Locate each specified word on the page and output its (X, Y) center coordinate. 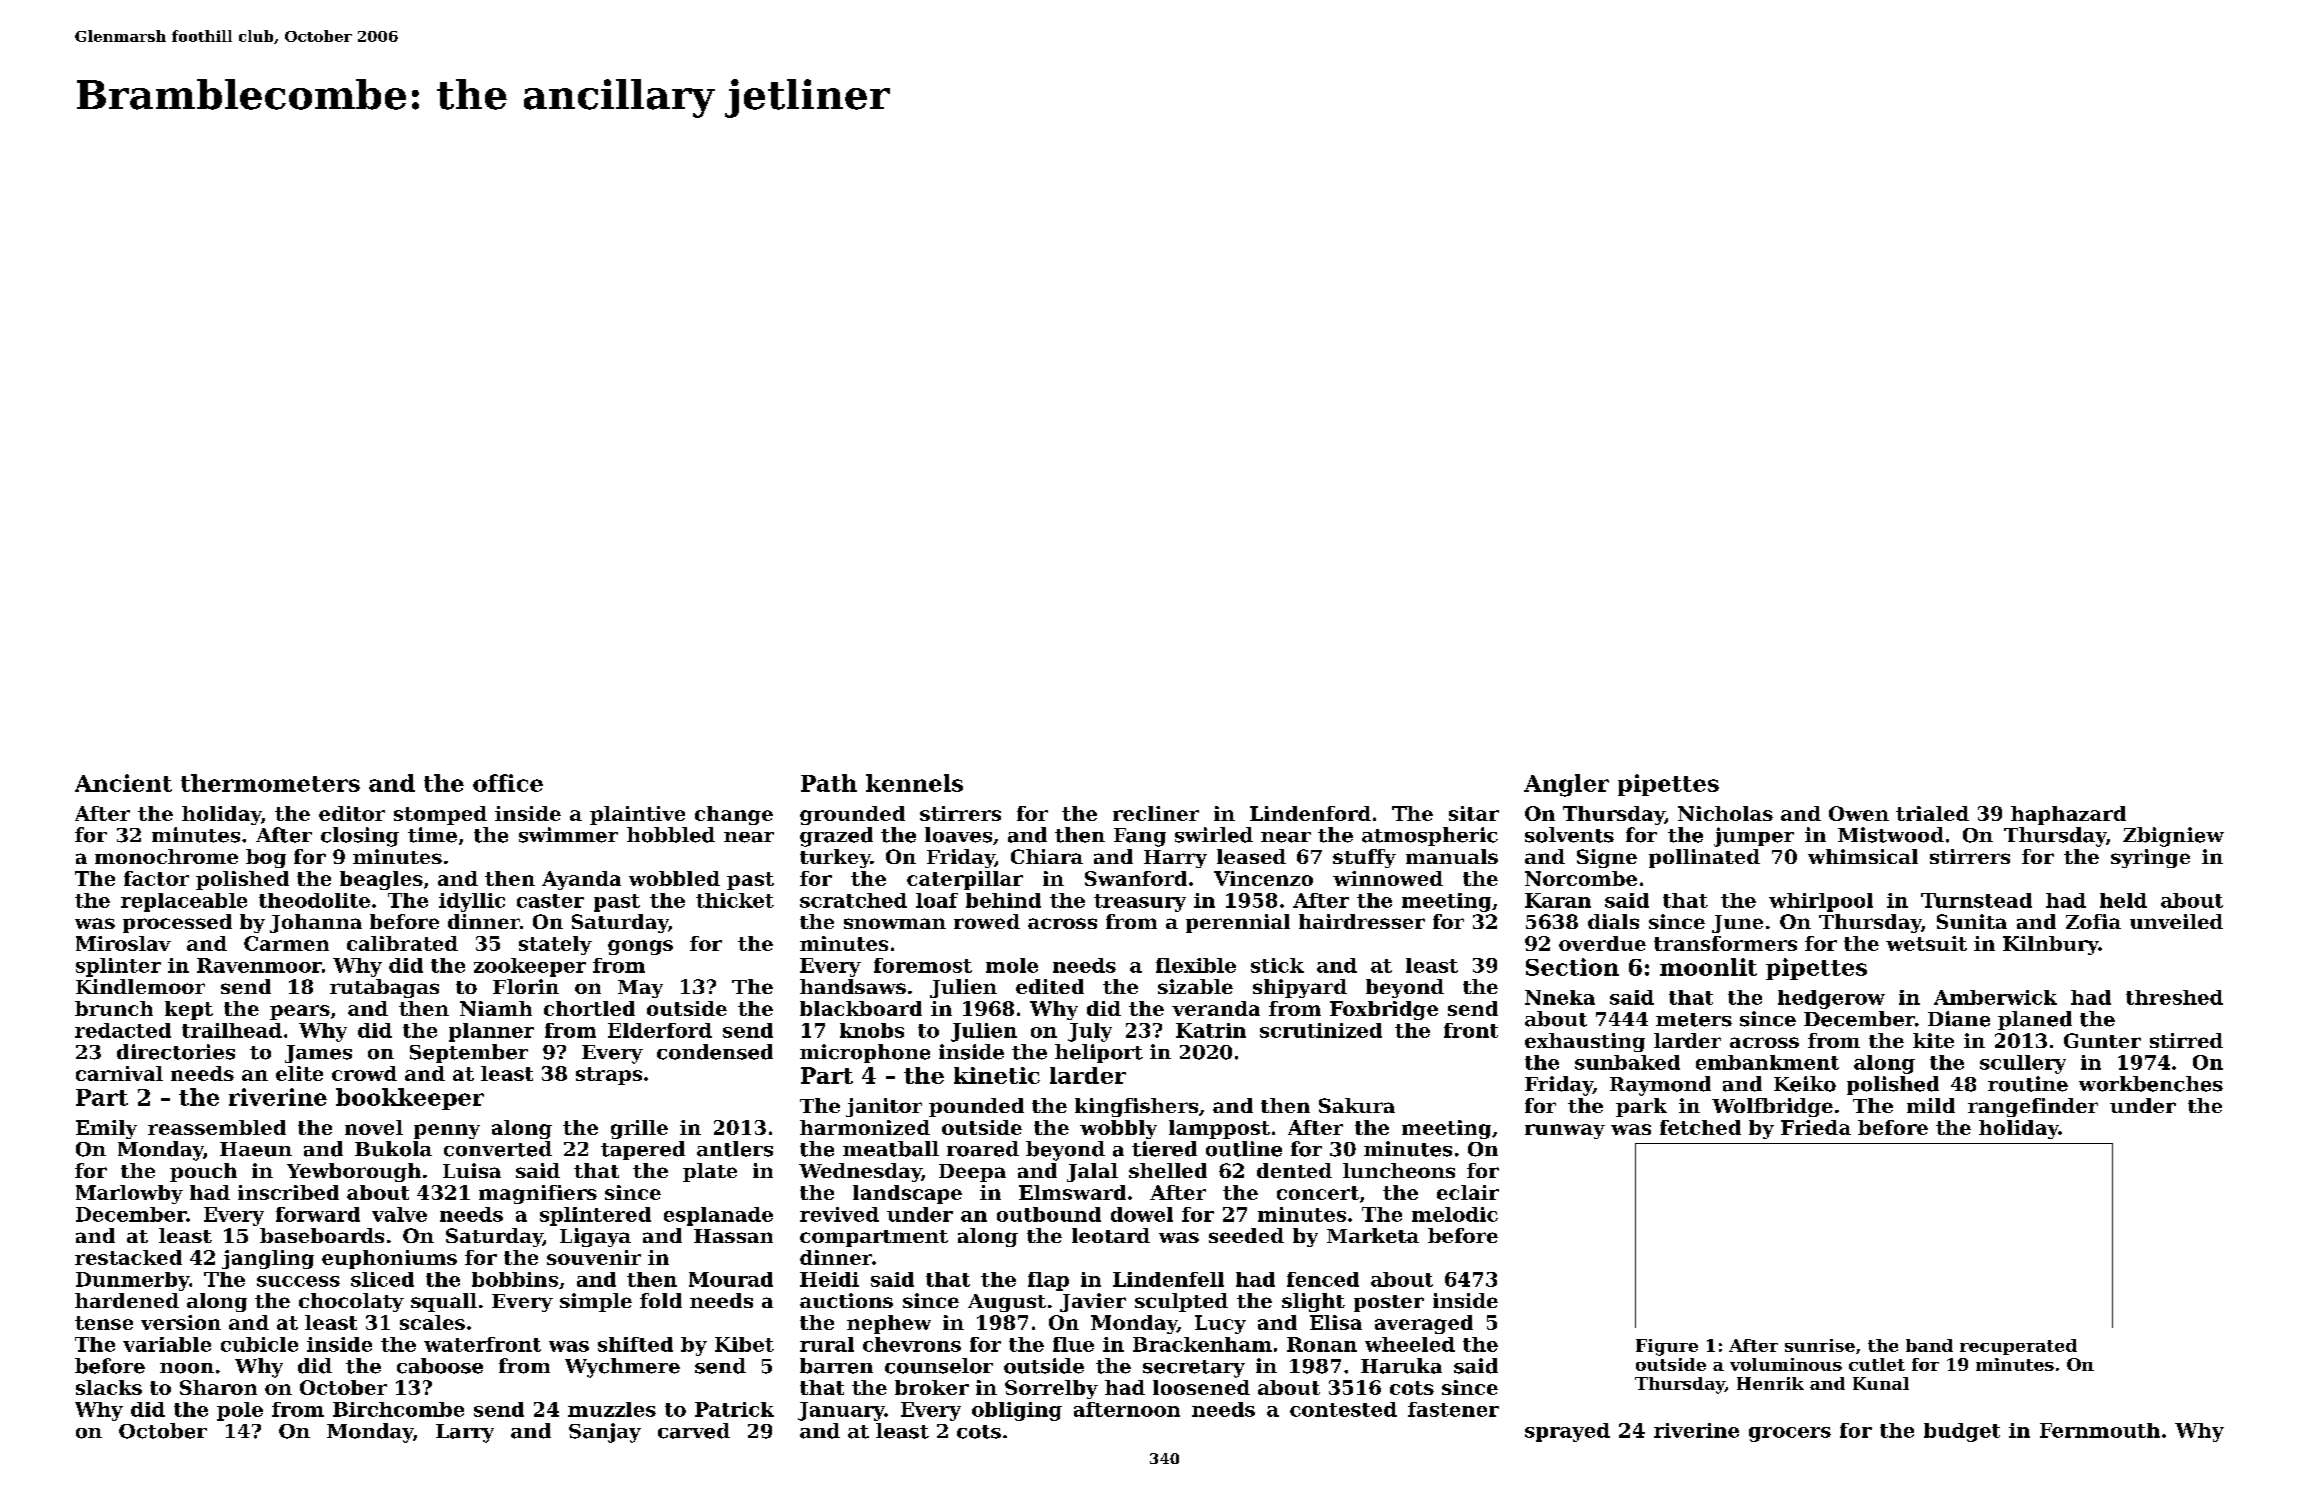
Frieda (1816, 1127)
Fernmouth (2100, 1430)
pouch (203, 1172)
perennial (1238, 923)
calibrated (402, 943)
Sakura (1357, 1105)
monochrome (166, 856)
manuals (1452, 856)
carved (694, 1431)
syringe (2150, 858)
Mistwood (1891, 835)
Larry (465, 1433)
